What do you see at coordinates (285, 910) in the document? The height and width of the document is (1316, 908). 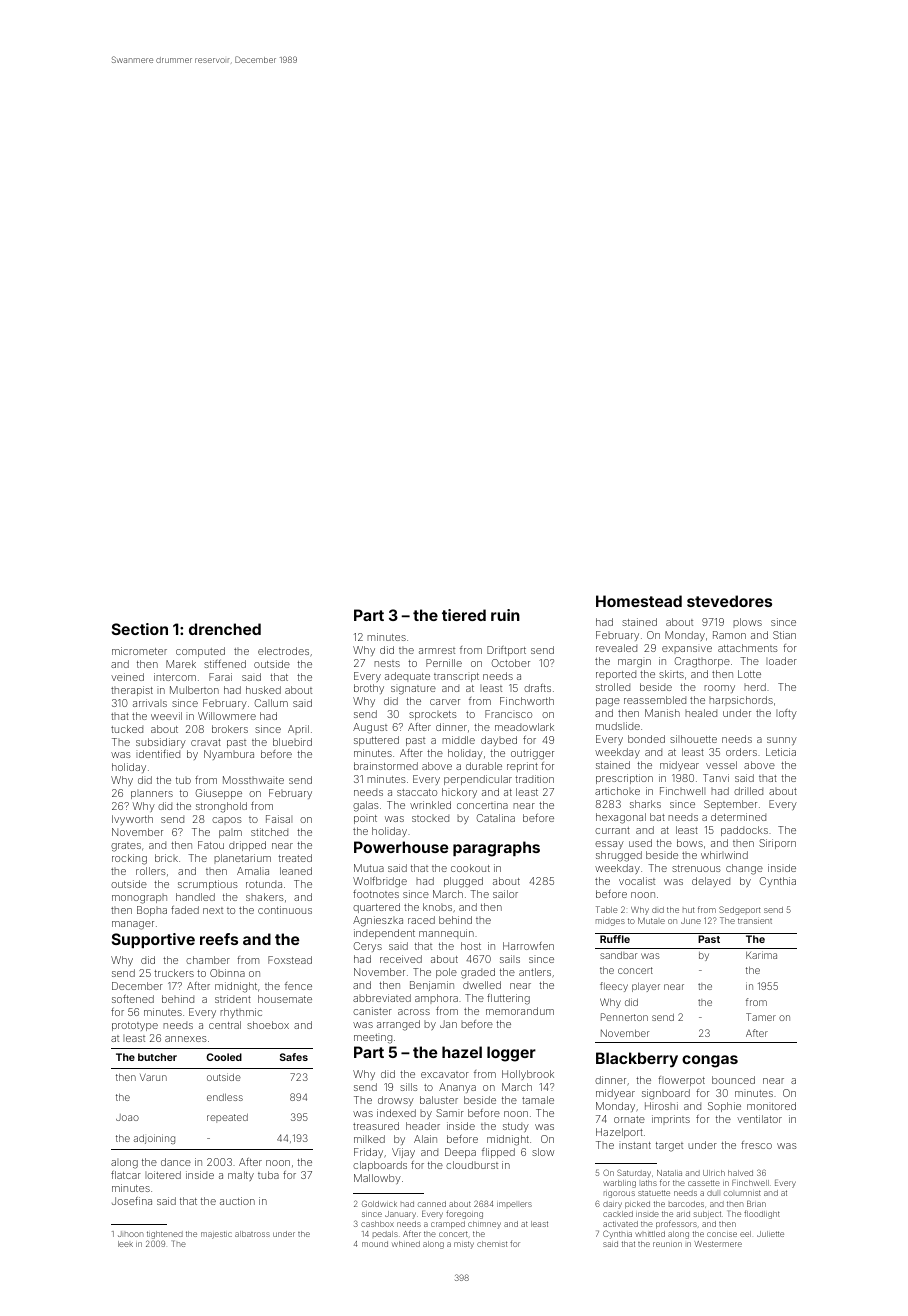 I see `continuous` at bounding box center [285, 910].
